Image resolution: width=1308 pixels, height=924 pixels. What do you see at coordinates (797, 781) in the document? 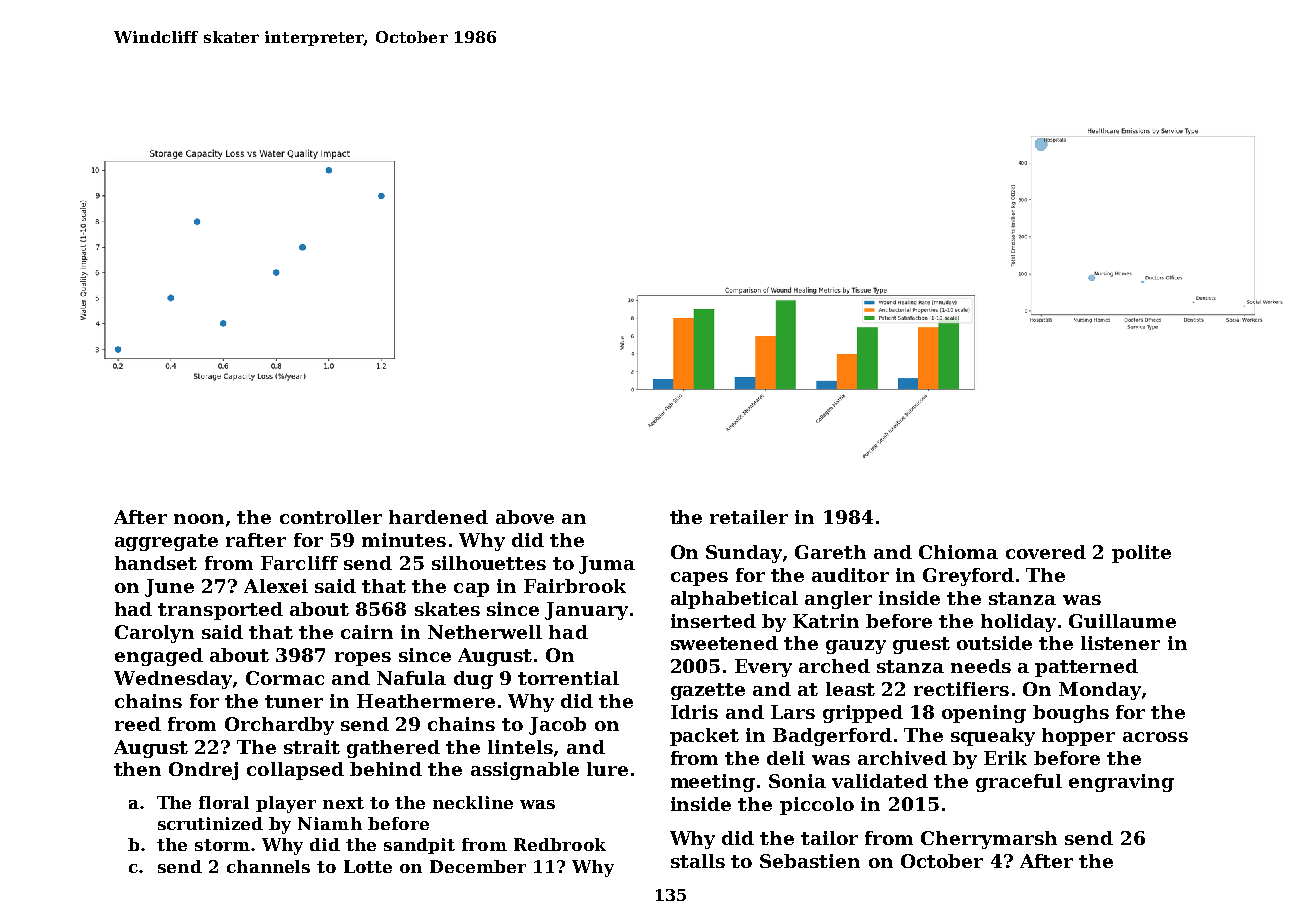
I see `Sonia` at bounding box center [797, 781].
